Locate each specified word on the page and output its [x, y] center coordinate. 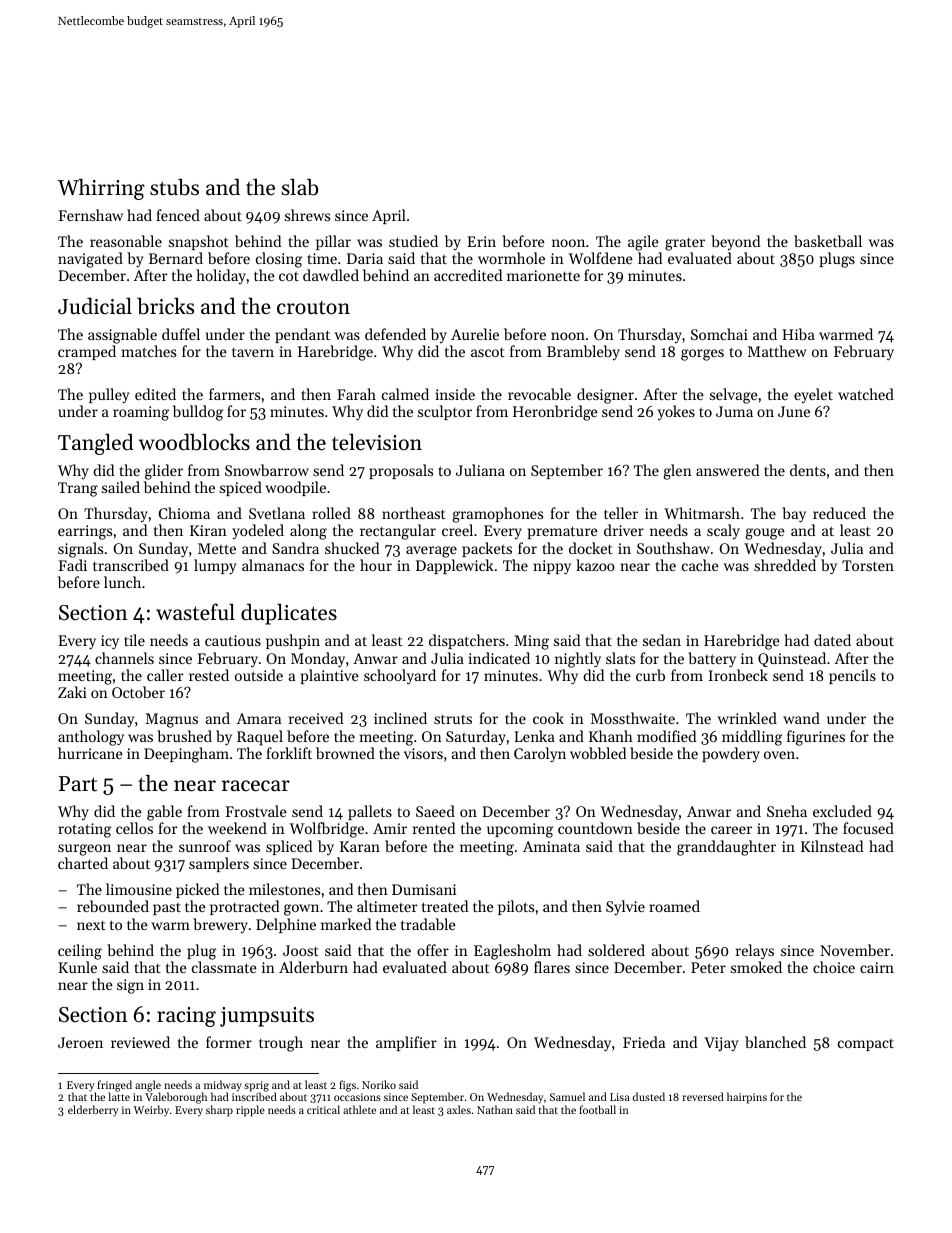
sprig [256, 1087]
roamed [674, 906]
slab [300, 187]
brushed [184, 736]
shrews [307, 215]
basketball [828, 241]
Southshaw [673, 548]
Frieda [644, 1042]
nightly [578, 660]
